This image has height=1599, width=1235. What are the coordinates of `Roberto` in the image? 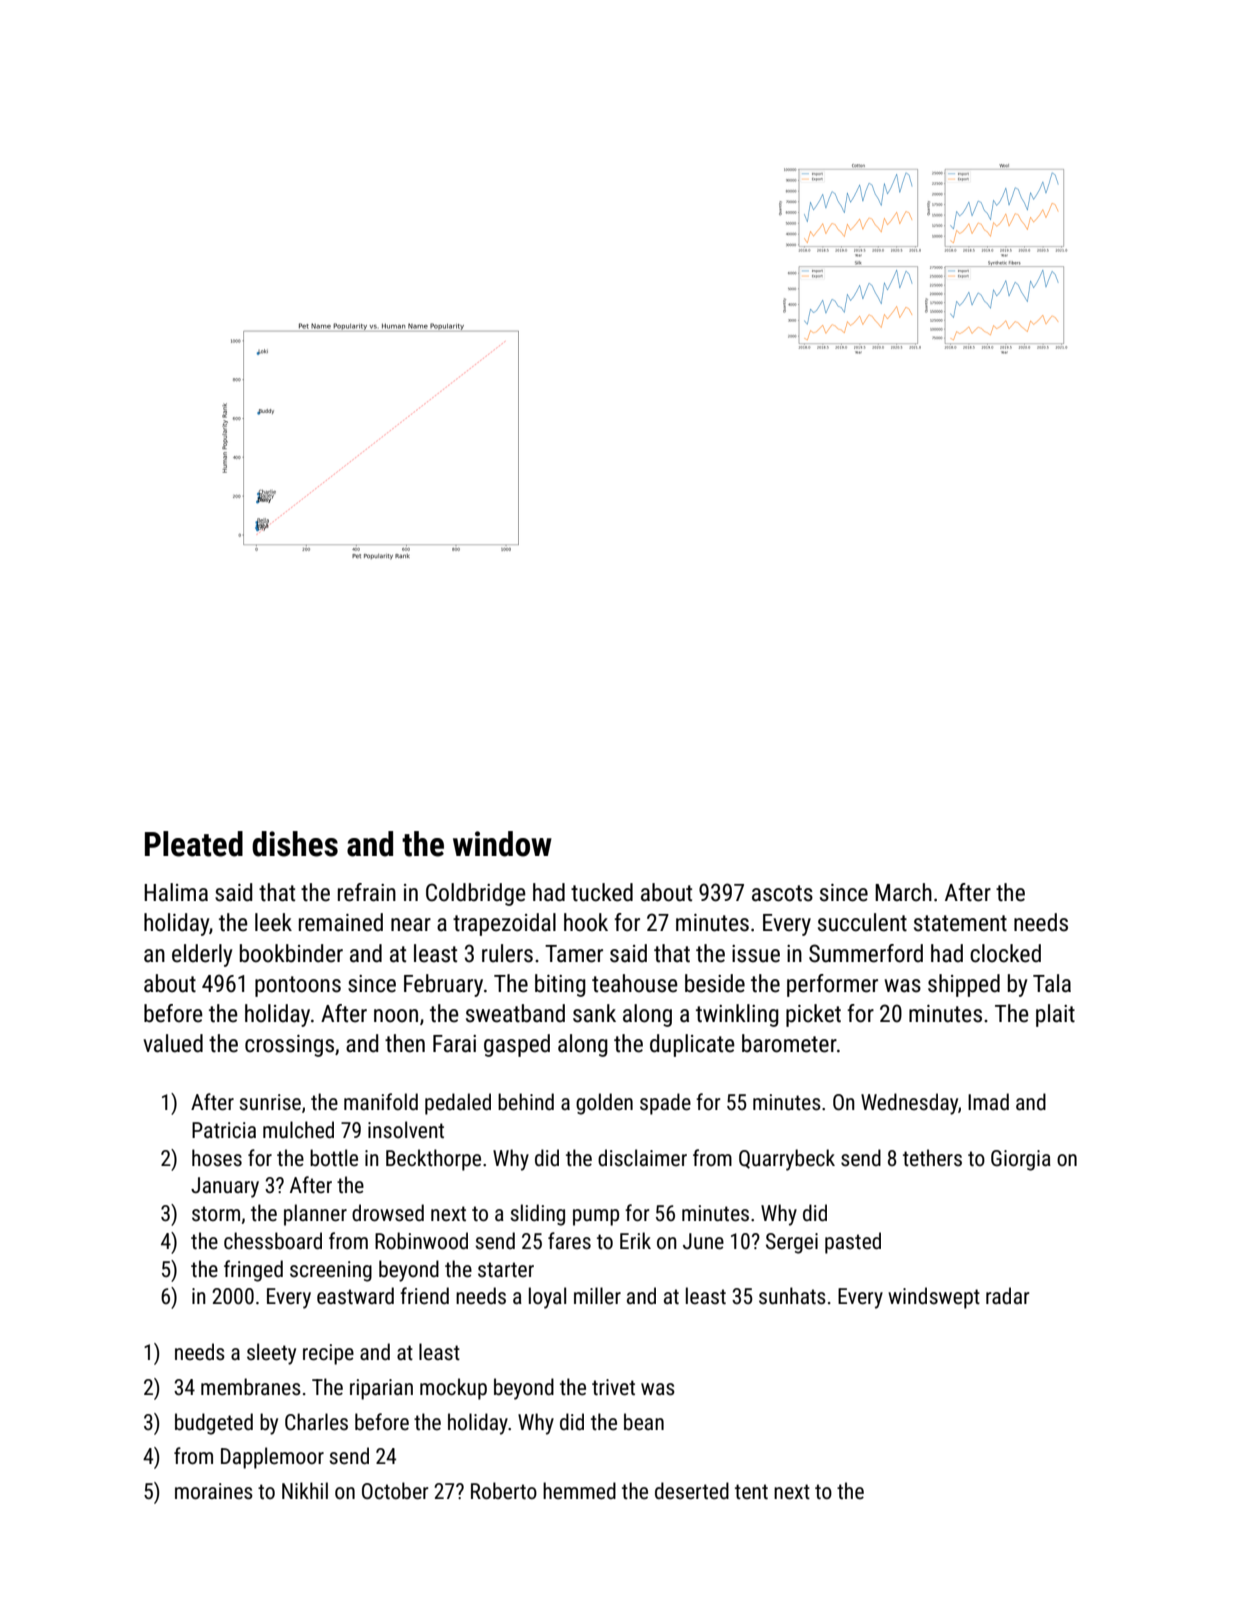 It's located at (504, 1490).
